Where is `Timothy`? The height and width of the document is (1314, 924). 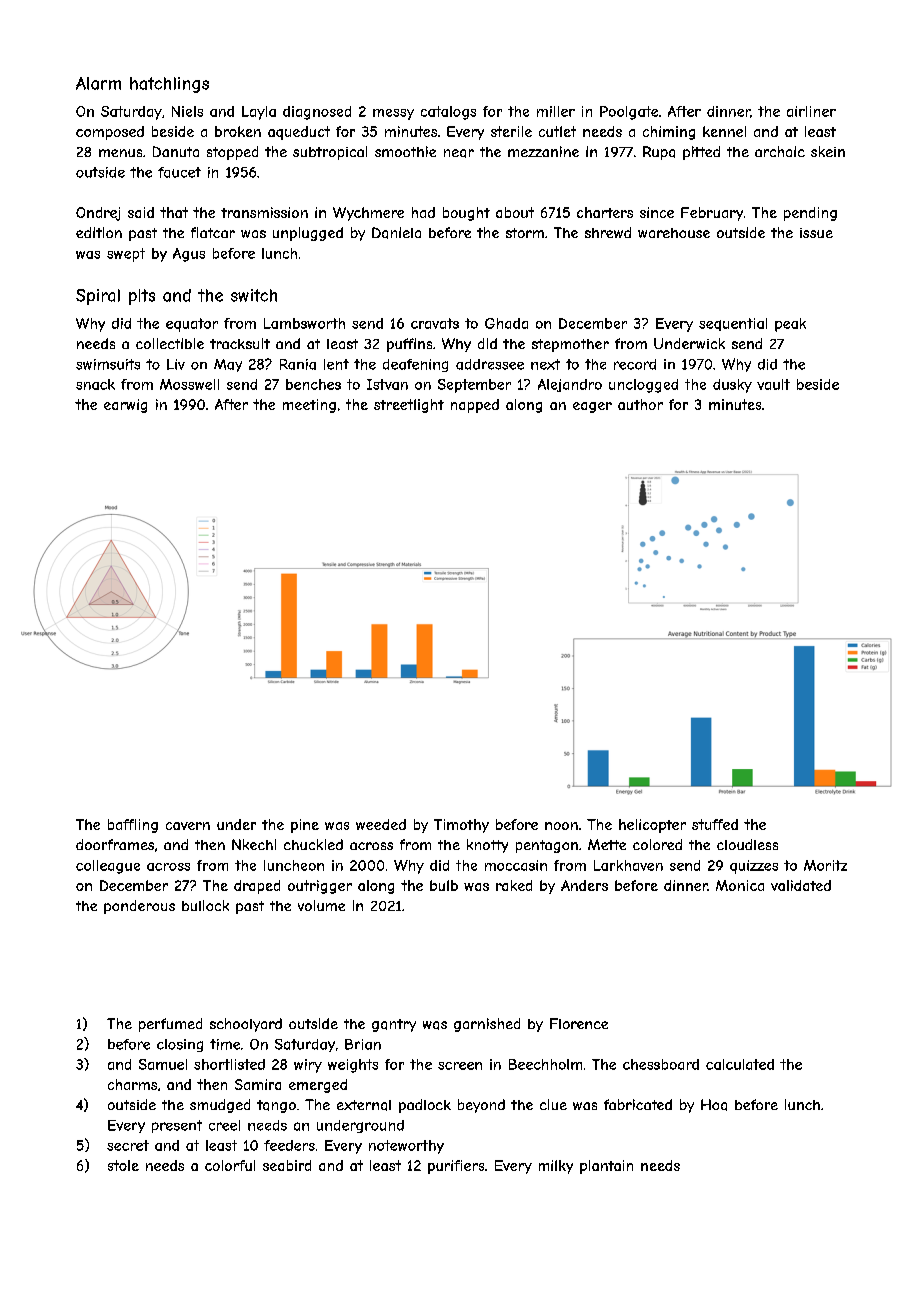 Timothy is located at coordinates (461, 826).
